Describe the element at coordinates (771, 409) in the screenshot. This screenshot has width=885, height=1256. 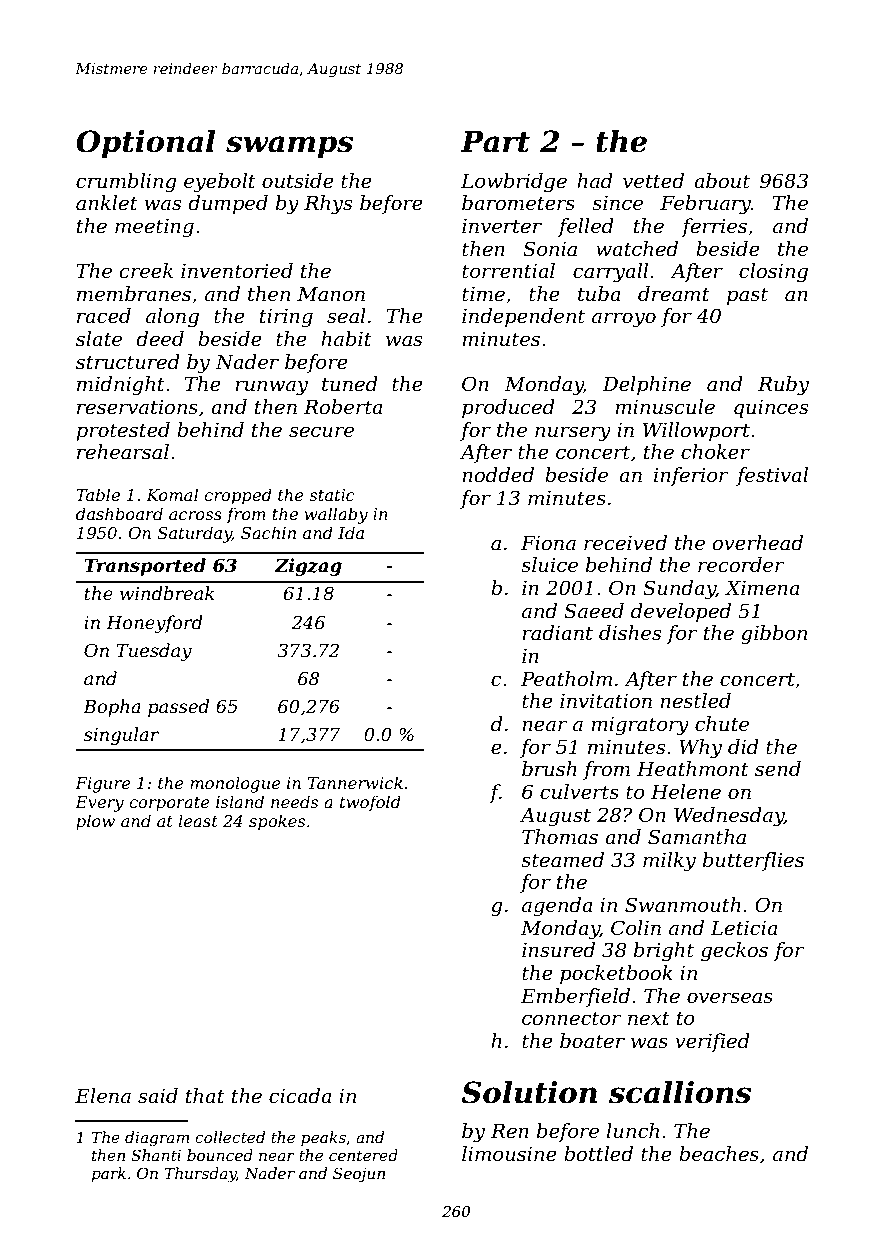
I see `quinces` at that location.
